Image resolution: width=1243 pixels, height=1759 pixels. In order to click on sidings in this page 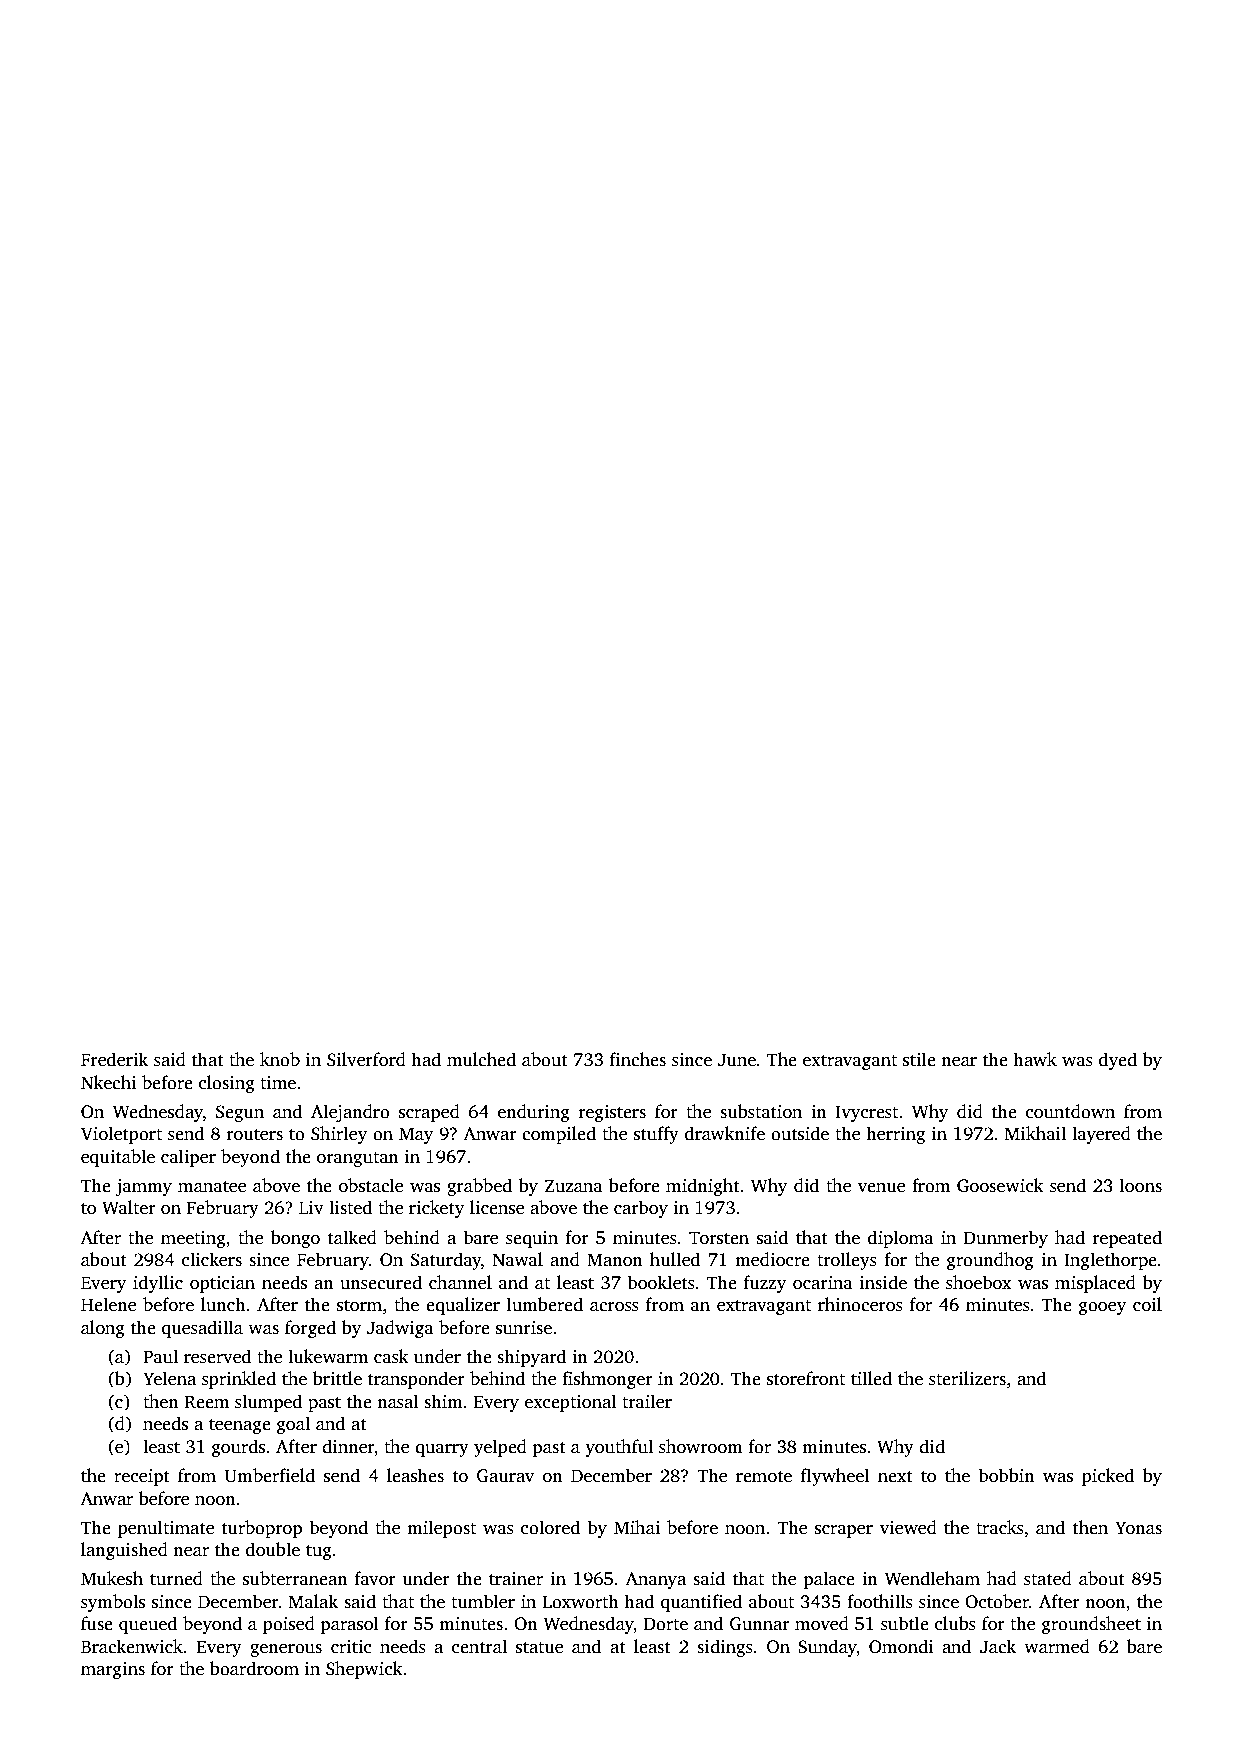, I will do `click(725, 1648)`.
